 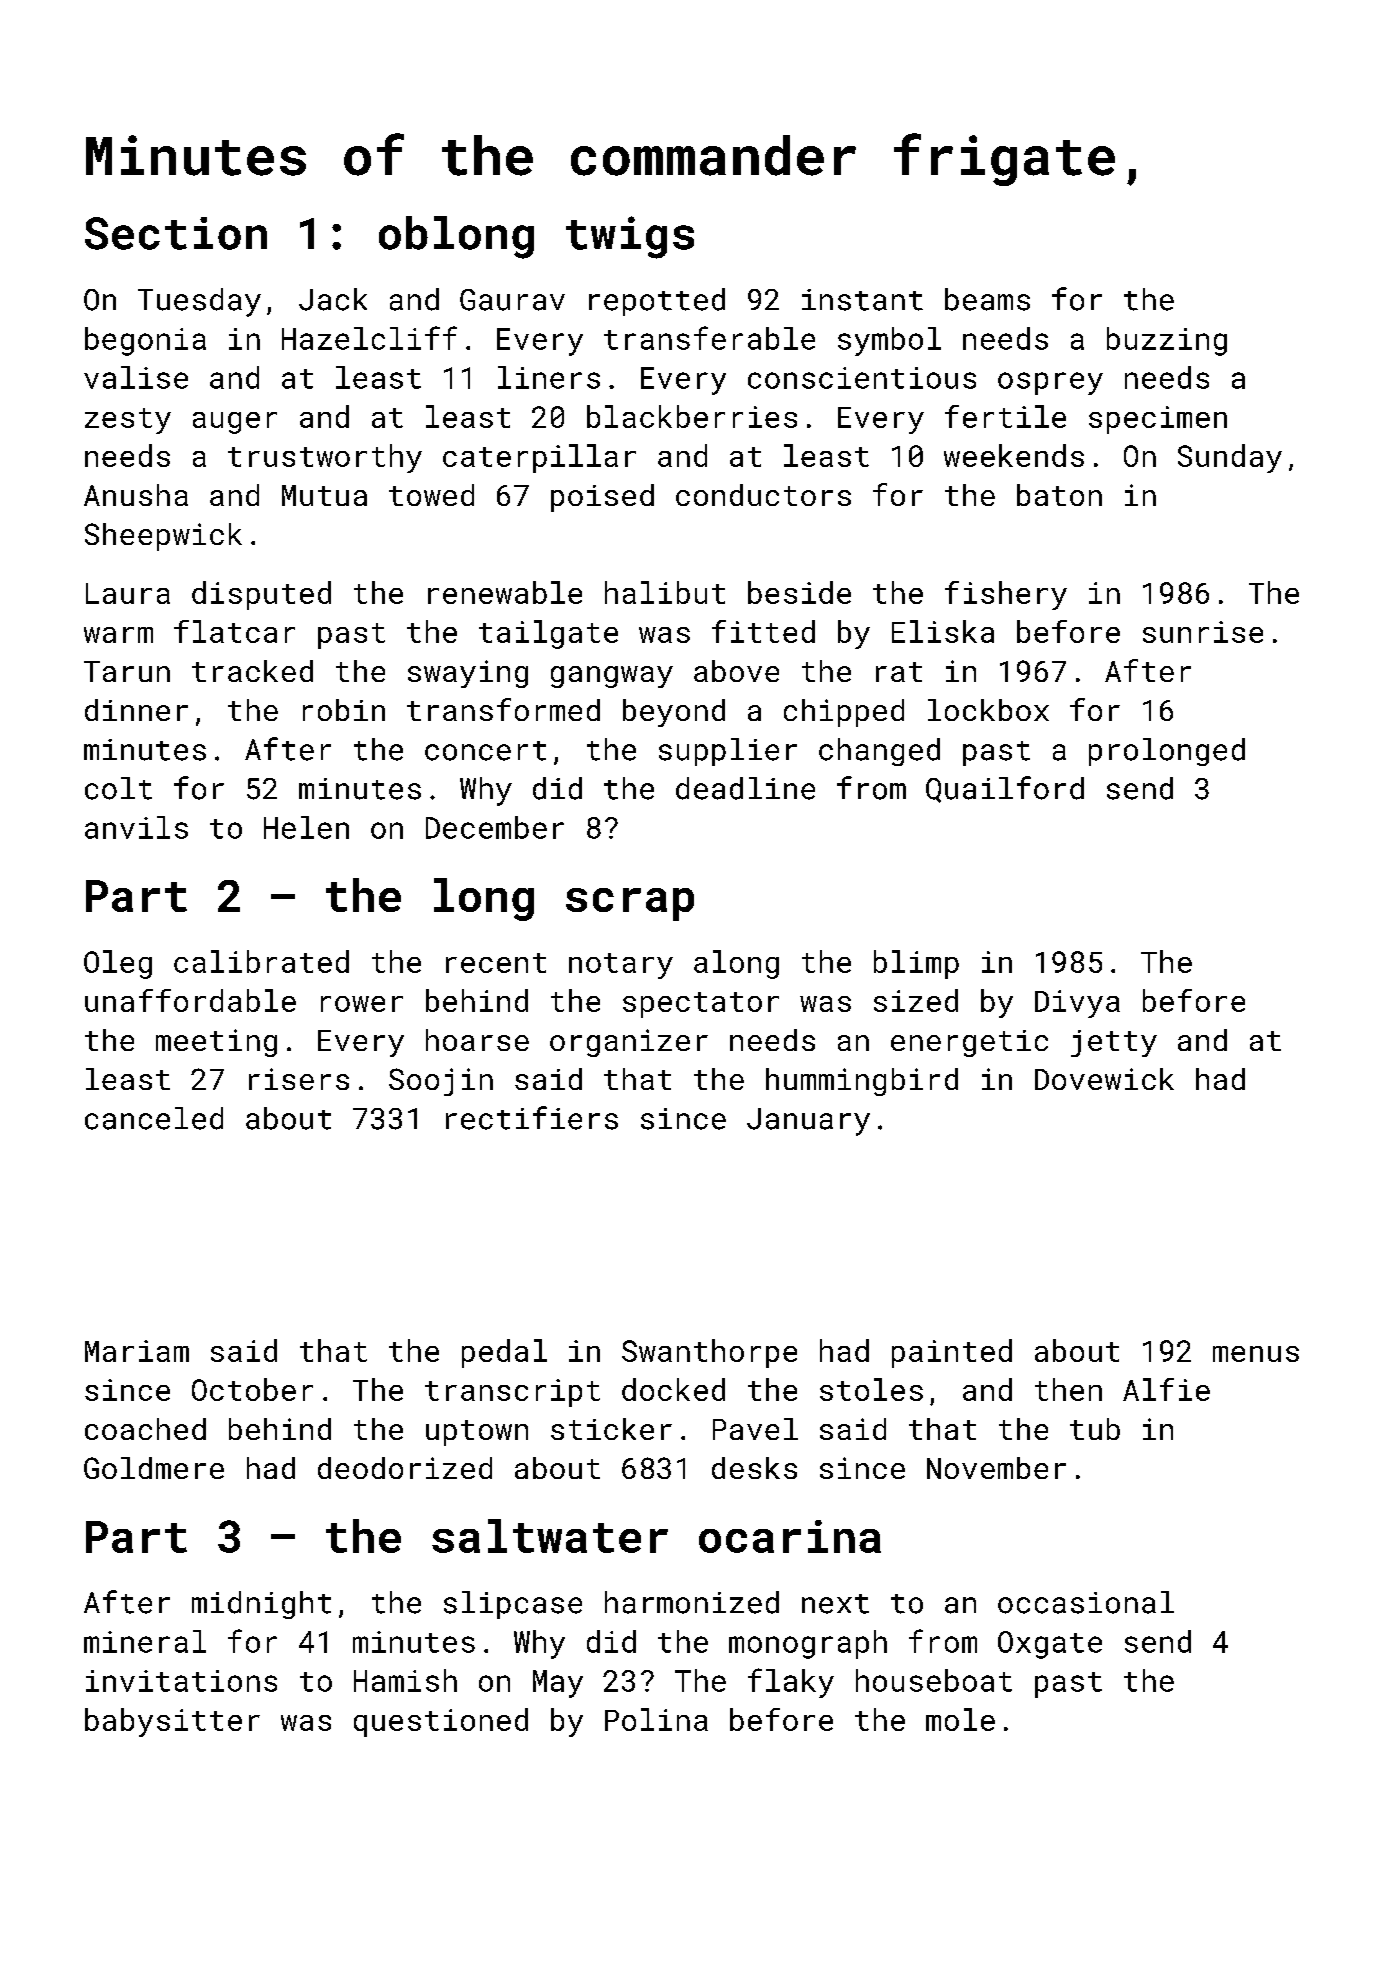 What do you see at coordinates (960, 1719) in the screenshot?
I see `mole` at bounding box center [960, 1719].
